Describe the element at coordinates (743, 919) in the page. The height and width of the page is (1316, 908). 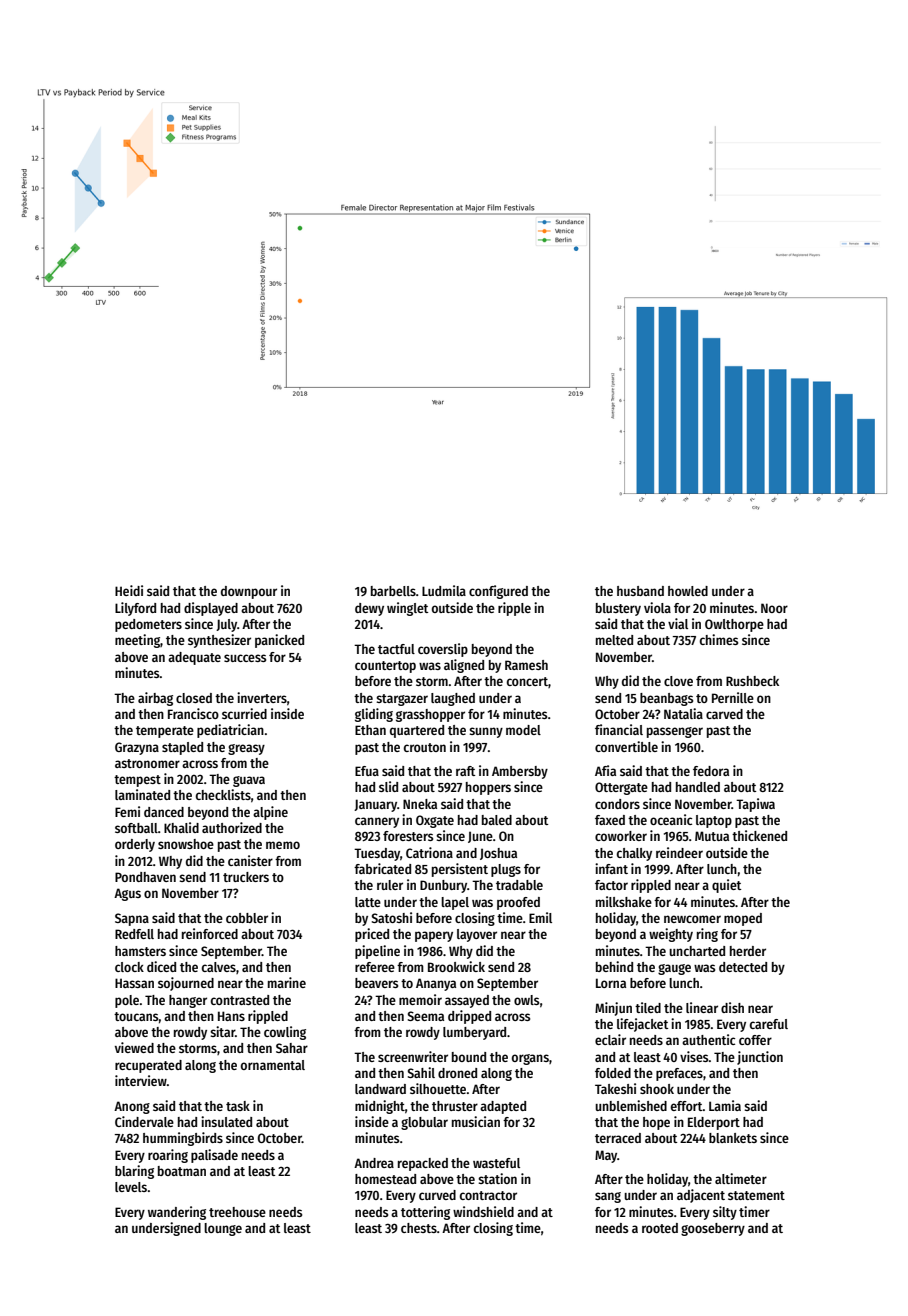
I see `moped` at that location.
